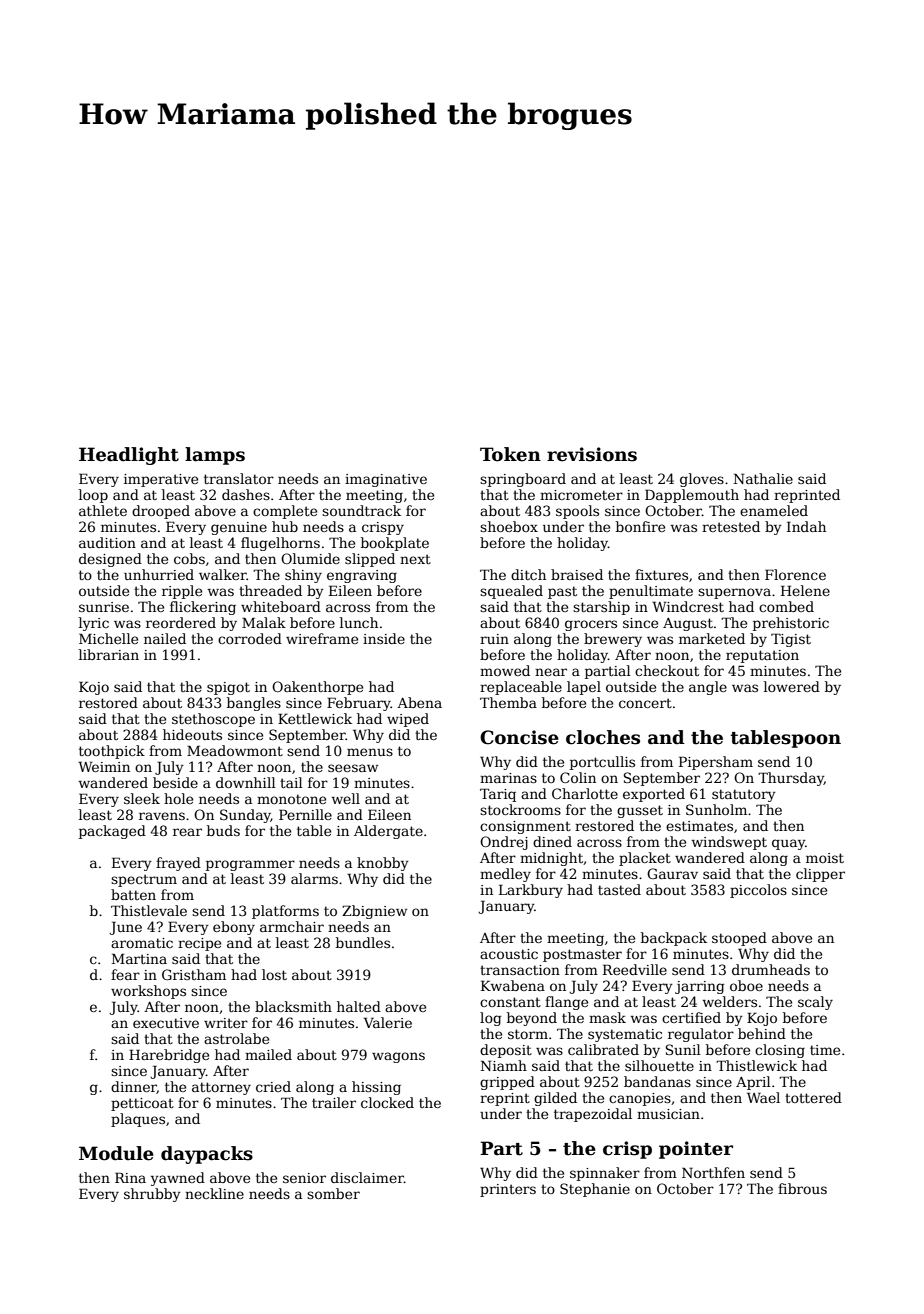 The height and width of the screenshot is (1314, 924). What do you see at coordinates (510, 454) in the screenshot?
I see `Token` at bounding box center [510, 454].
